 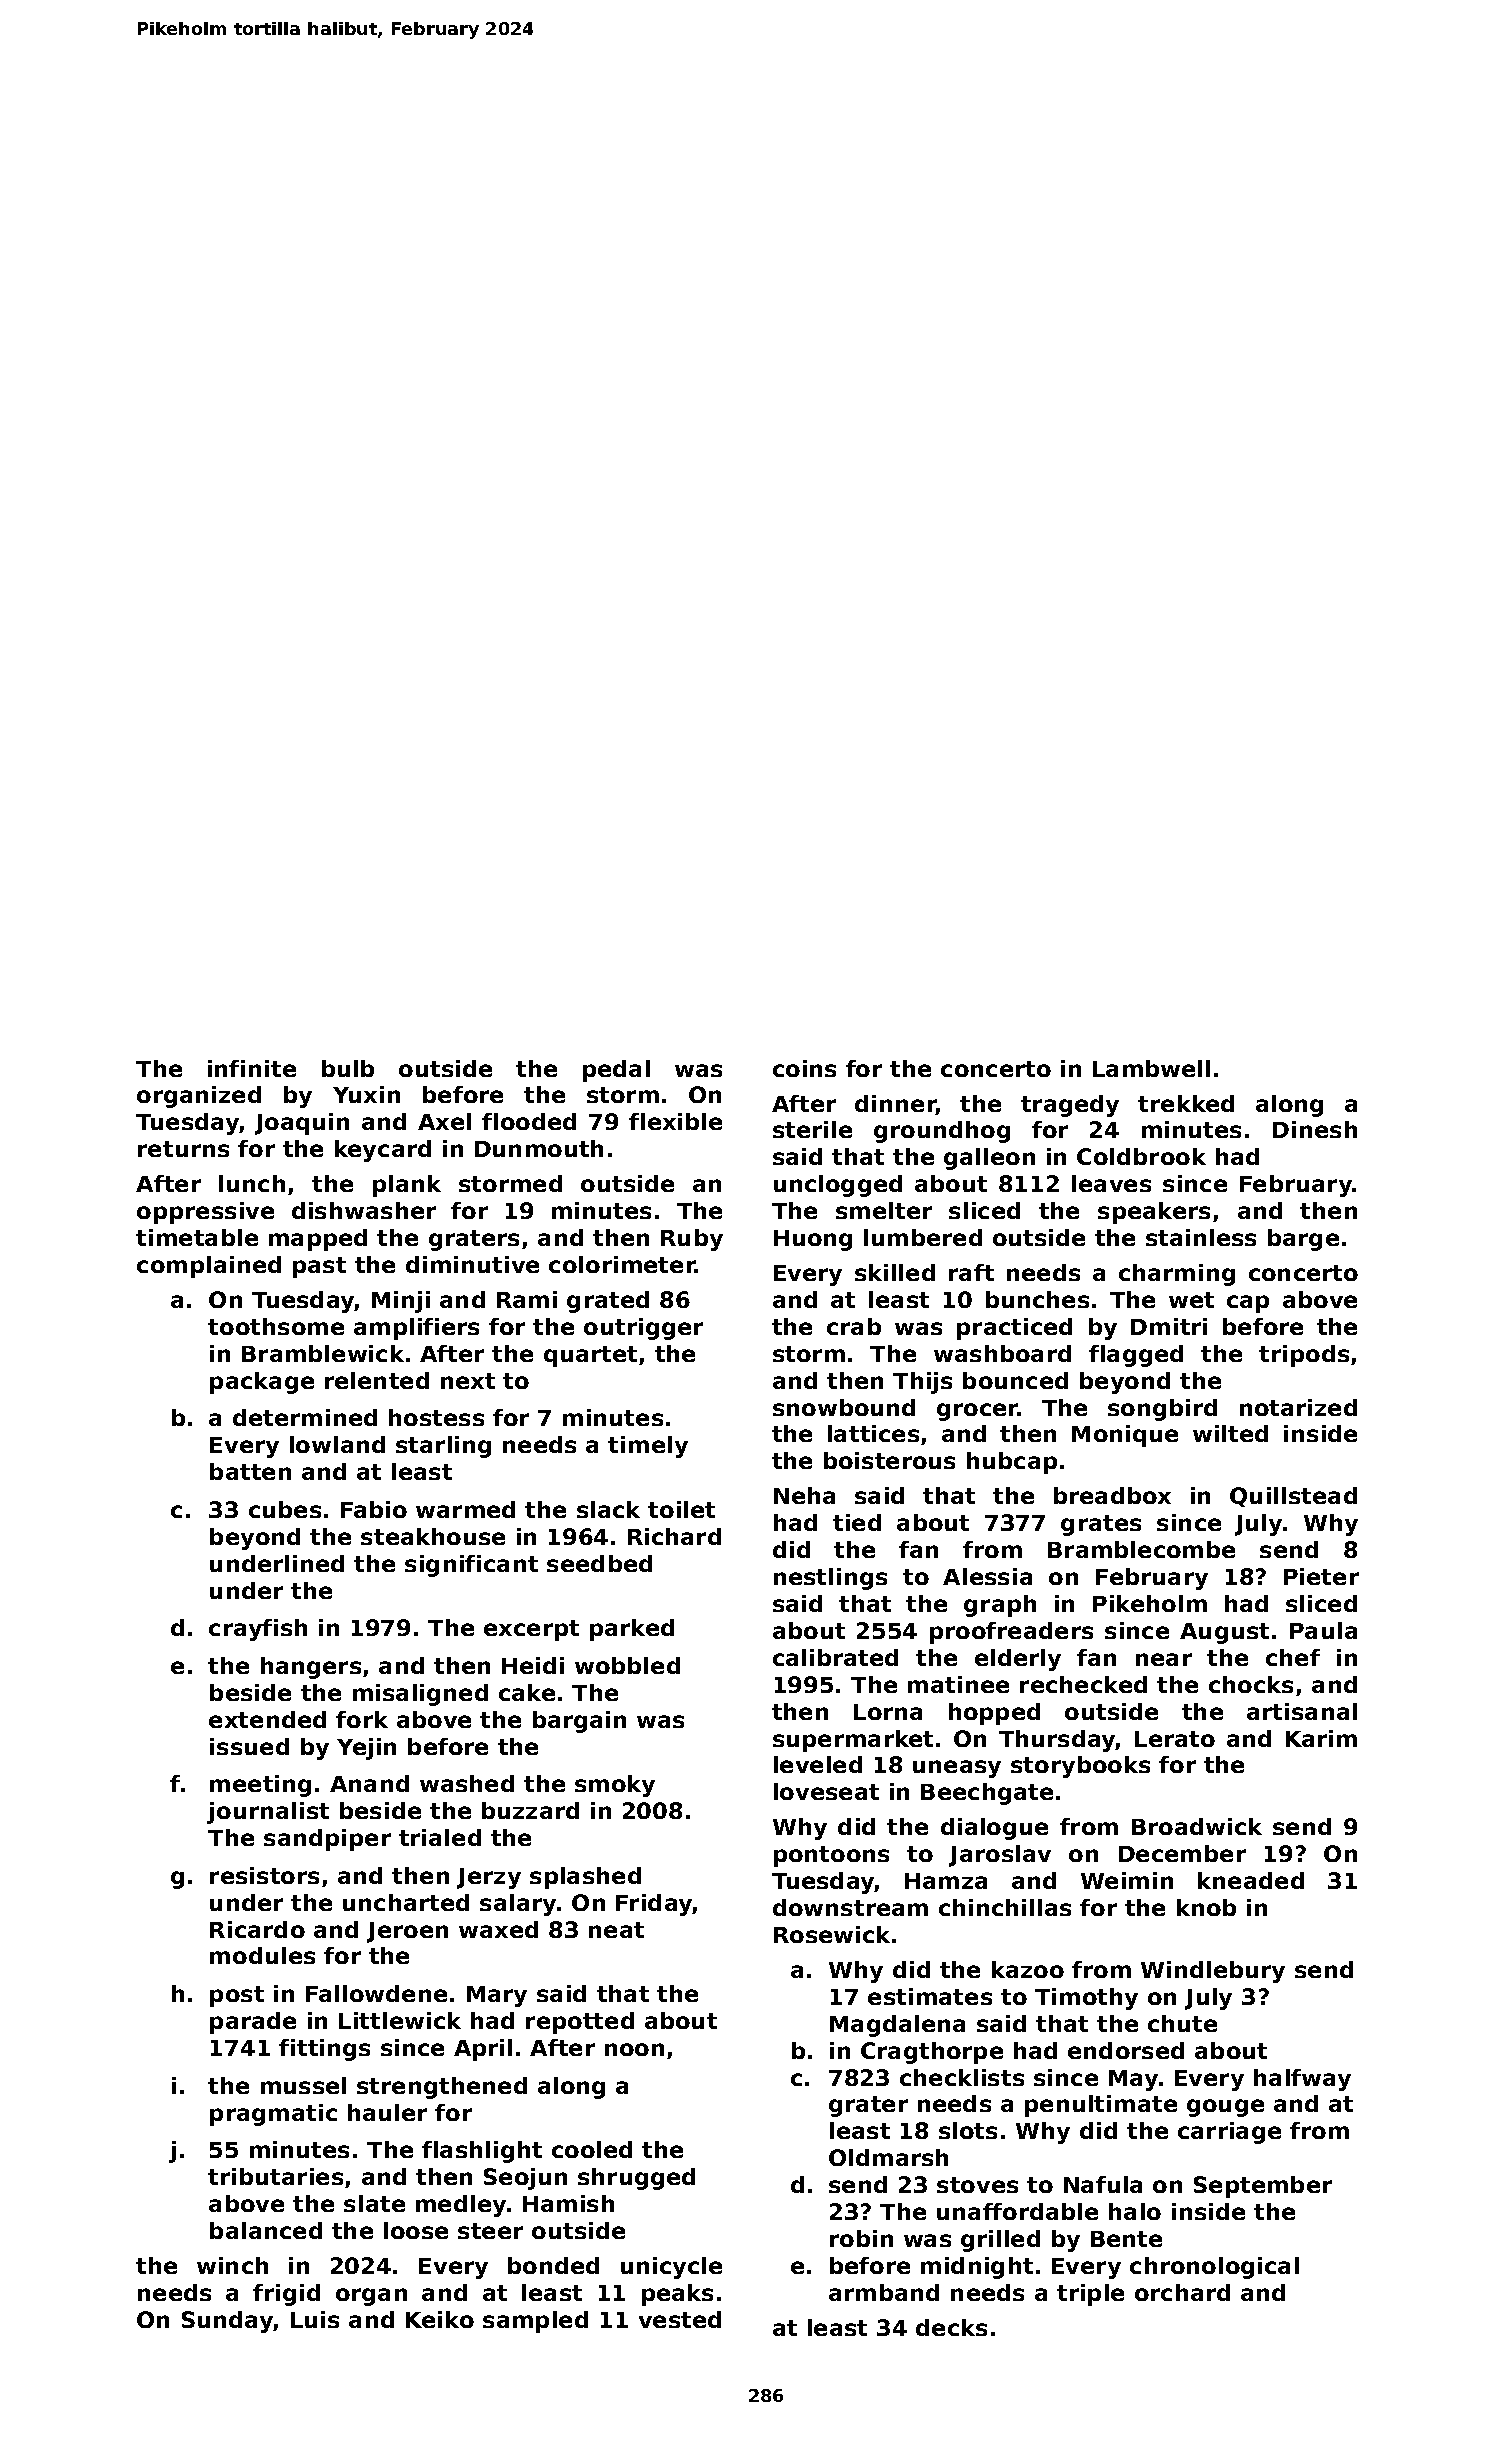 I want to click on nestlings, so click(x=830, y=1579).
